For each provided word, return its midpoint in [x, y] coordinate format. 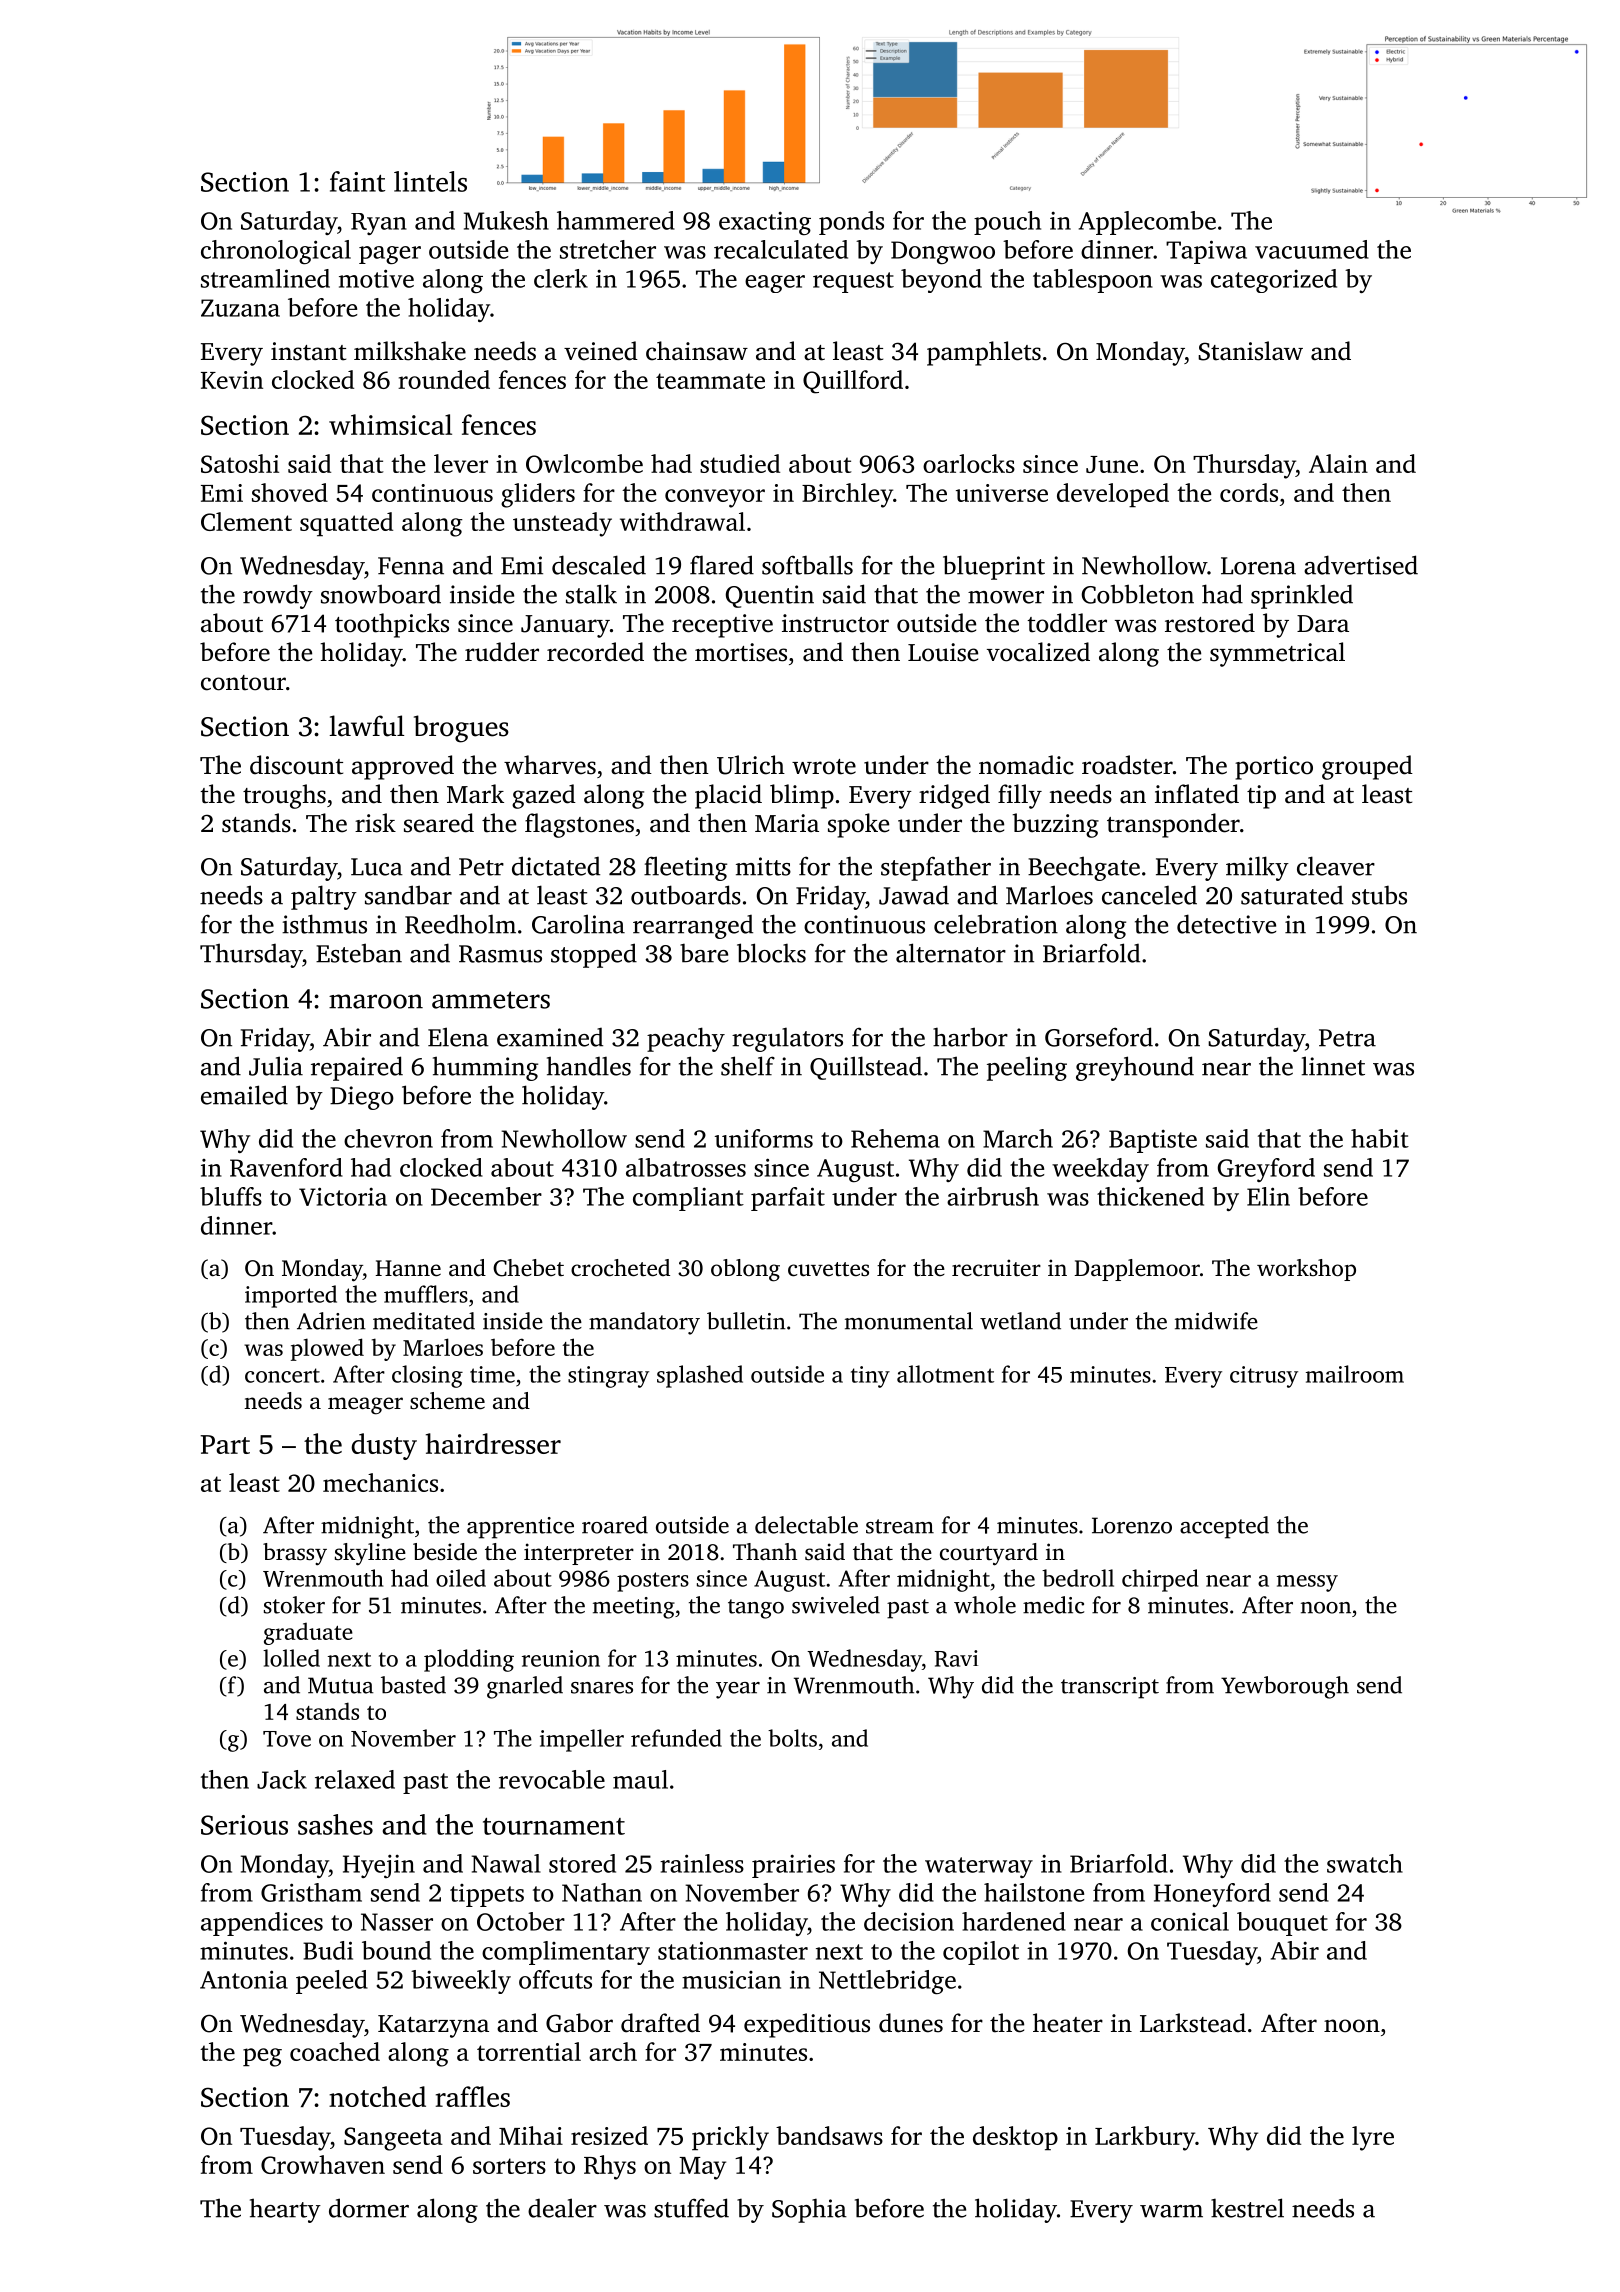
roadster [1127, 765]
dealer [562, 2208]
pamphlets [984, 353]
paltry [324, 897]
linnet [1333, 1066]
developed [1113, 495]
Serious [244, 1825]
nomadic [1026, 765]
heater [1068, 2023]
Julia [276, 1066]
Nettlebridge [887, 1982]
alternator [951, 953]
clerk [561, 278]
